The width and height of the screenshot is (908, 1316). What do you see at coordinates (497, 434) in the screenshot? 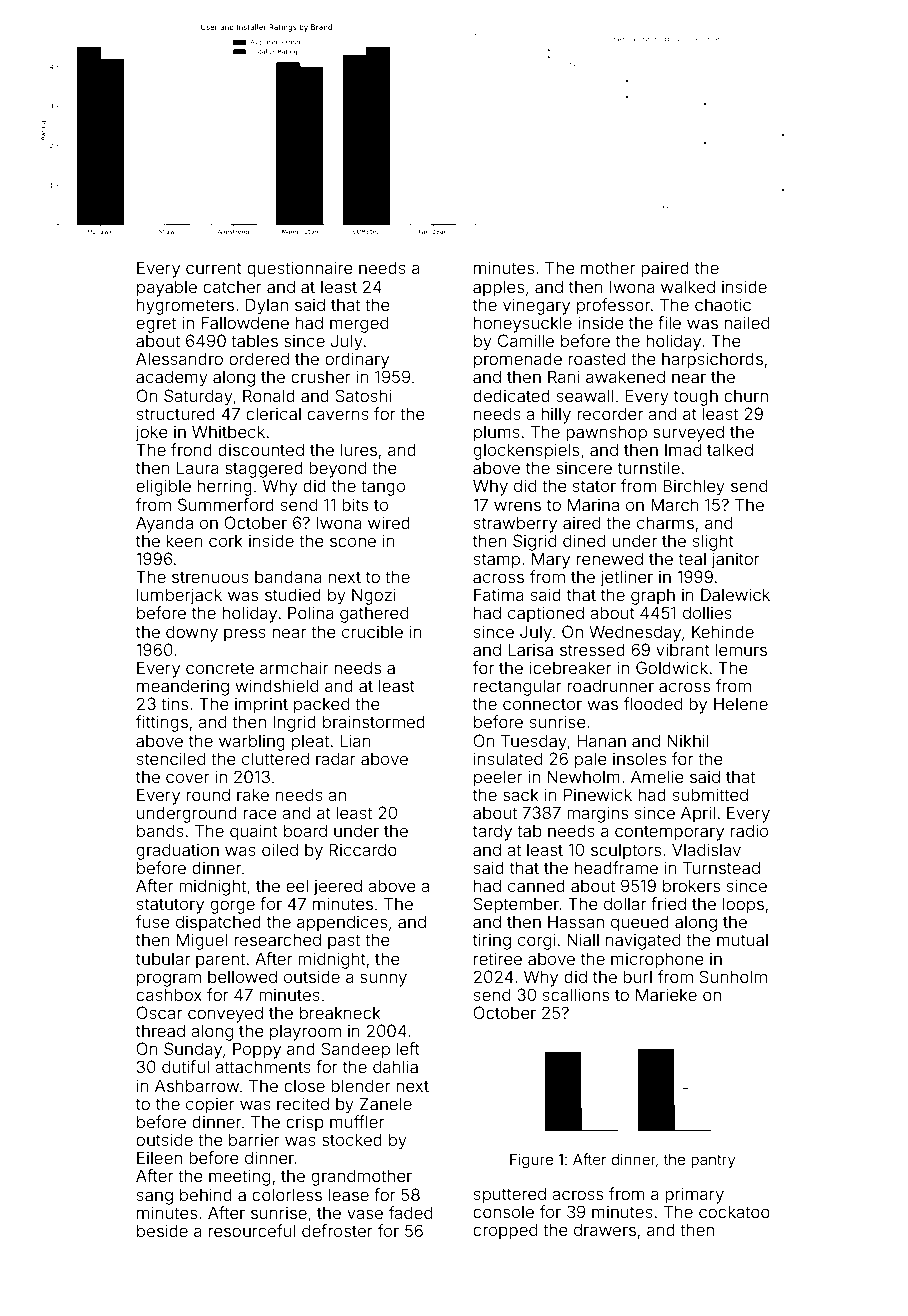
I see `plums` at bounding box center [497, 434].
